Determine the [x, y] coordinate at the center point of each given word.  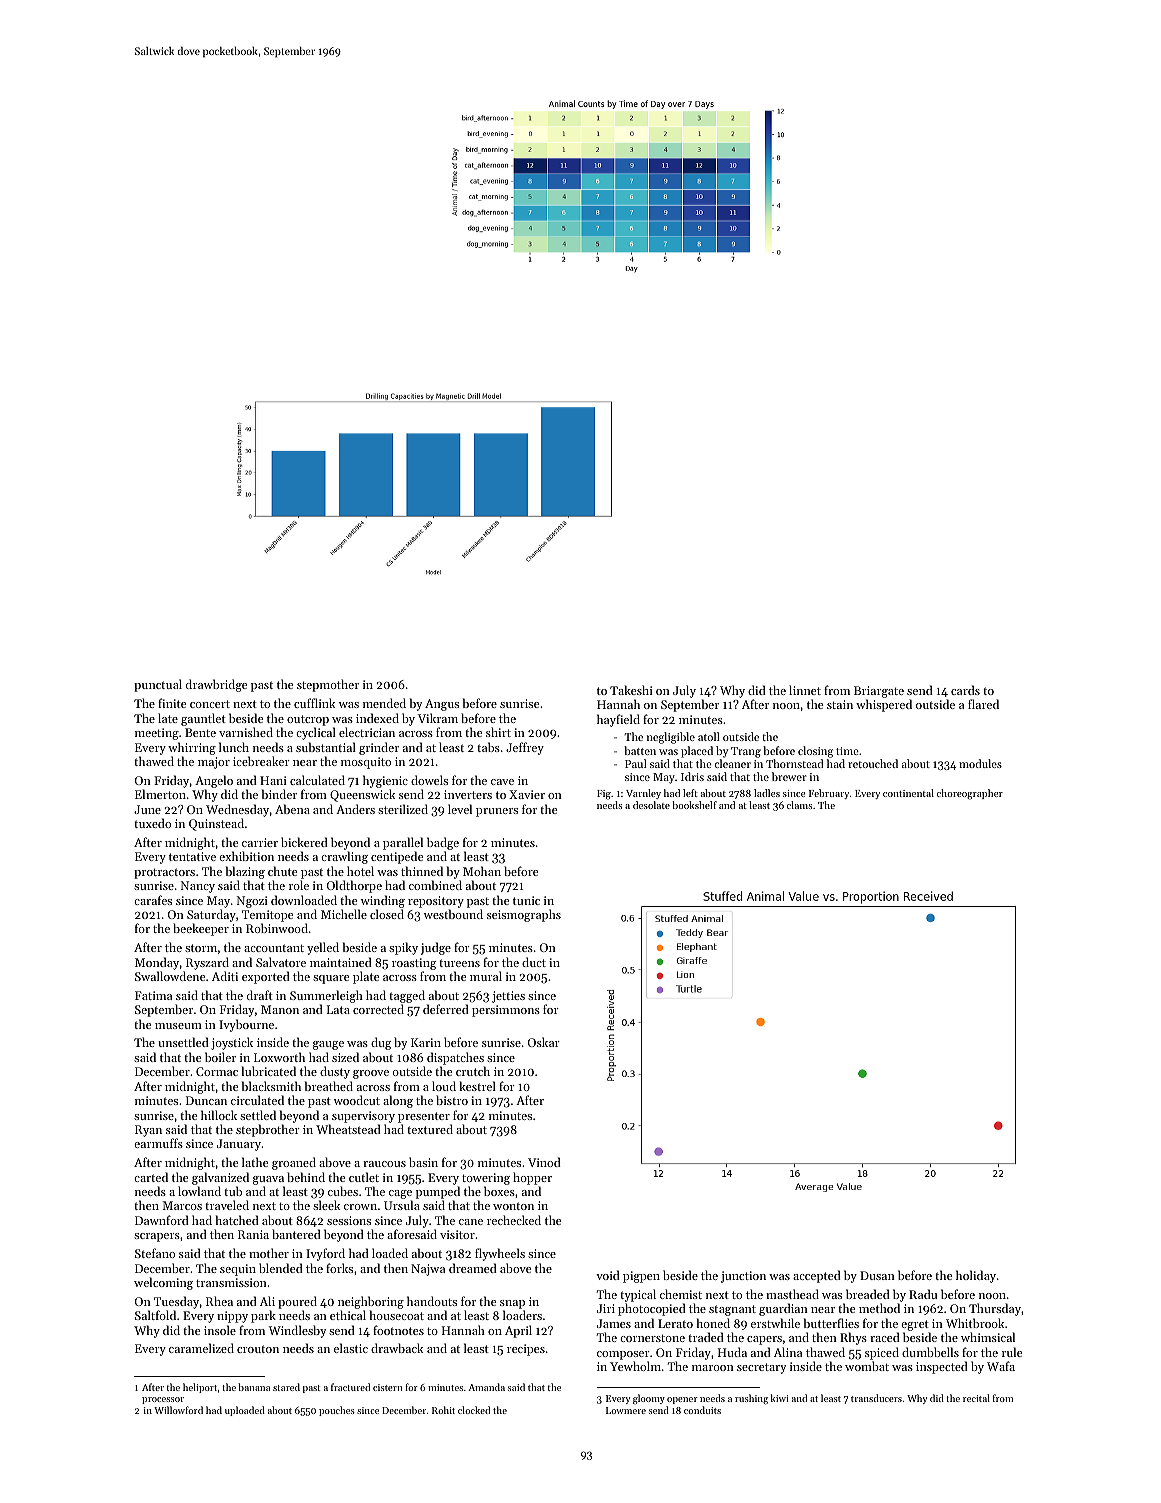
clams [799, 805]
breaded [868, 1294]
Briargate [879, 692]
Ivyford [325, 1254]
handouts [432, 1301]
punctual [158, 685]
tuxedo [152, 823]
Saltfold [155, 1315]
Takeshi [631, 690]
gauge [328, 1045]
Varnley [643, 794]
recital [976, 1398]
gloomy [649, 1399]
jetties [508, 997]
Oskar [544, 1042]
